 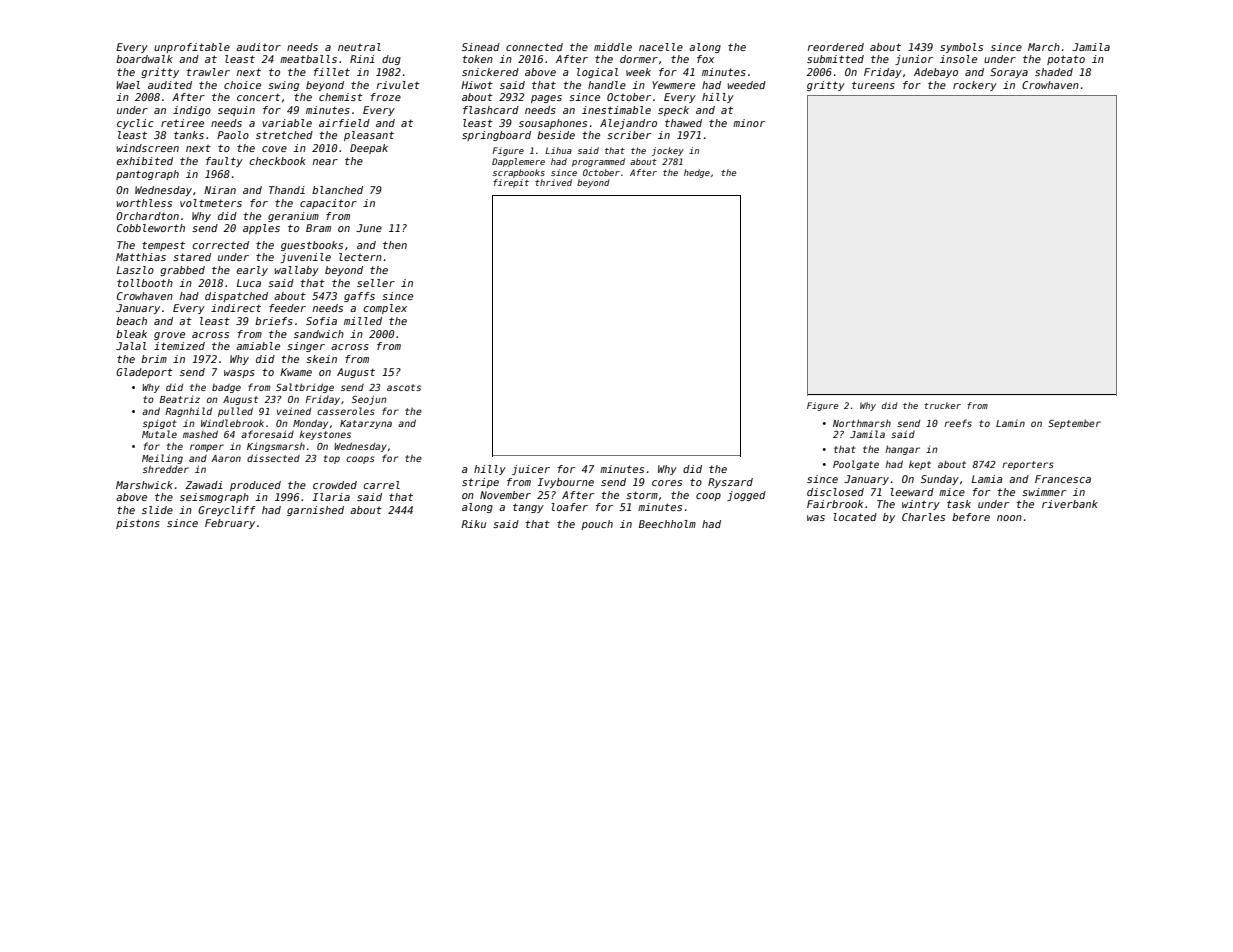 I want to click on complex, so click(x=385, y=309).
